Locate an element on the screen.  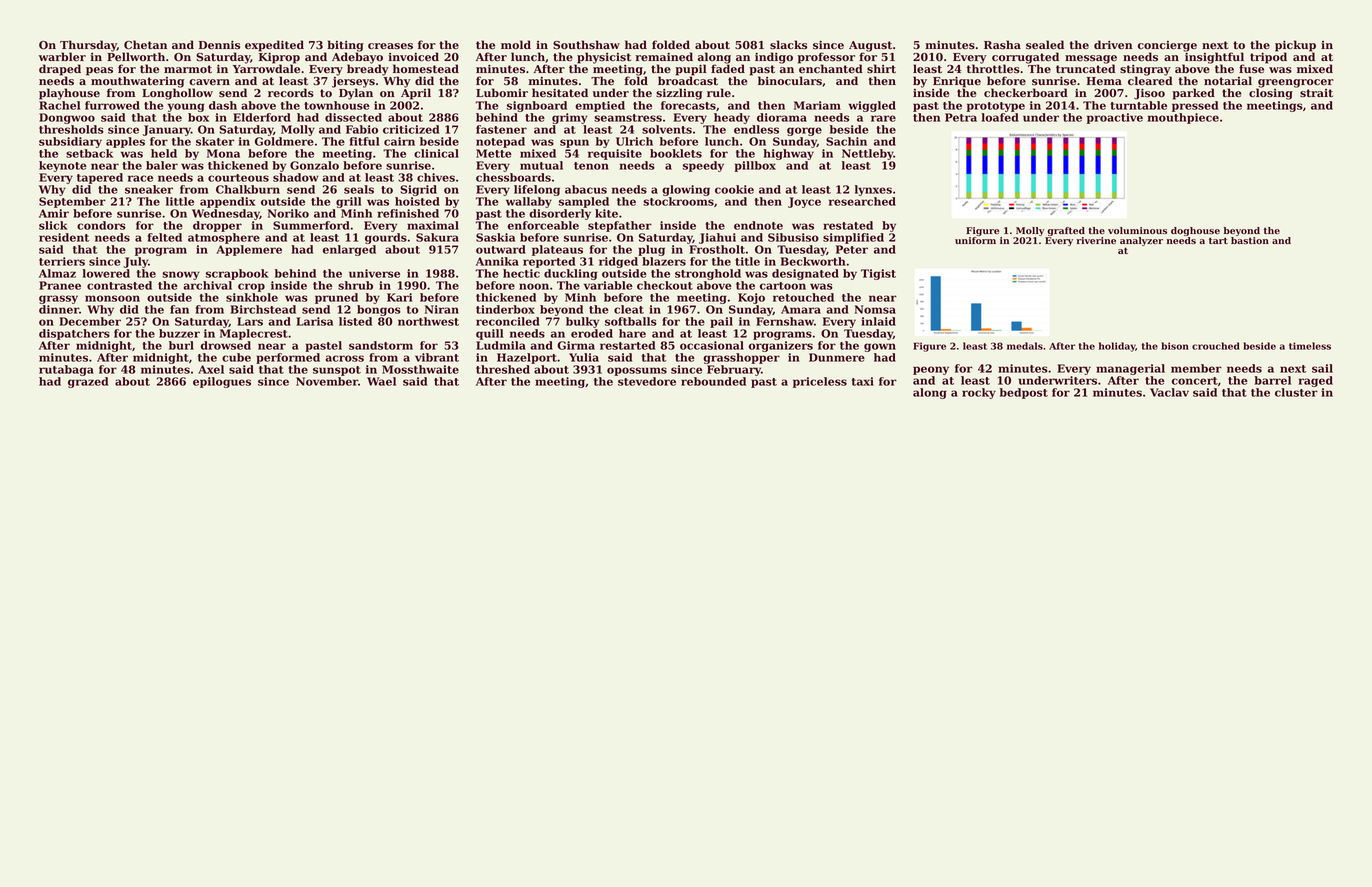
chessboards is located at coordinates (513, 177).
